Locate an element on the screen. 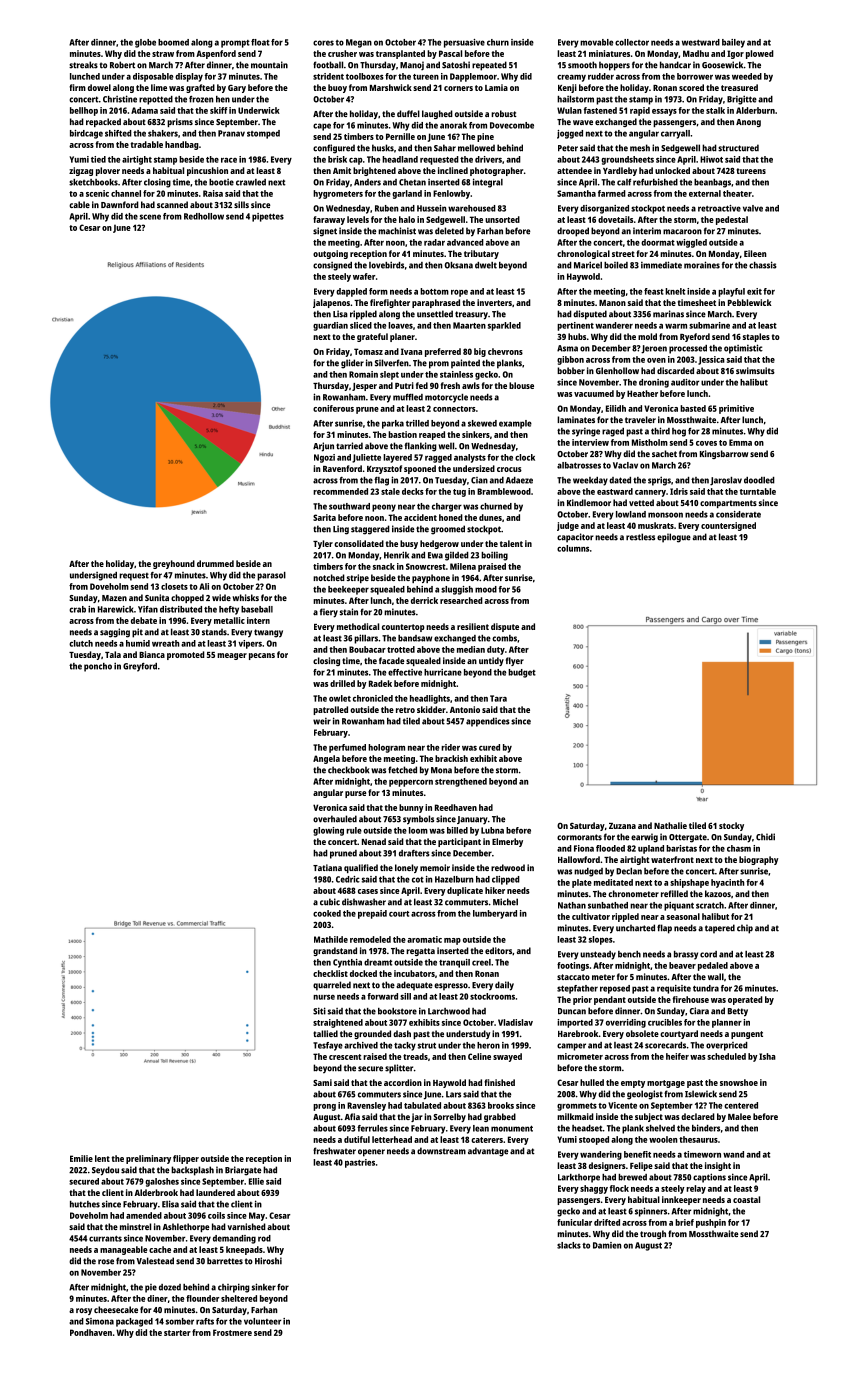 The width and height of the screenshot is (849, 1400). Glenhollow is located at coordinates (617, 370).
